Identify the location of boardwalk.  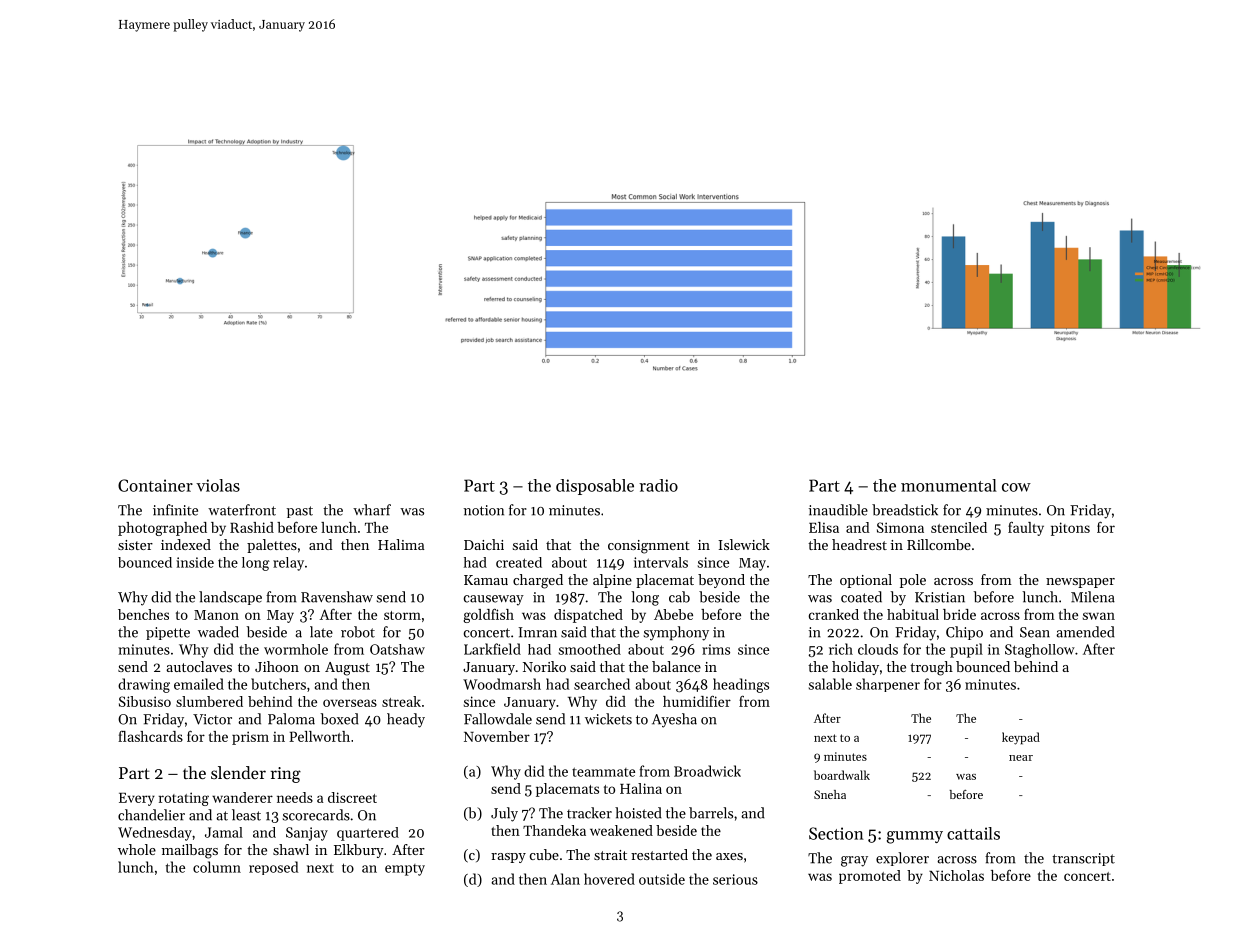
(842, 775).
